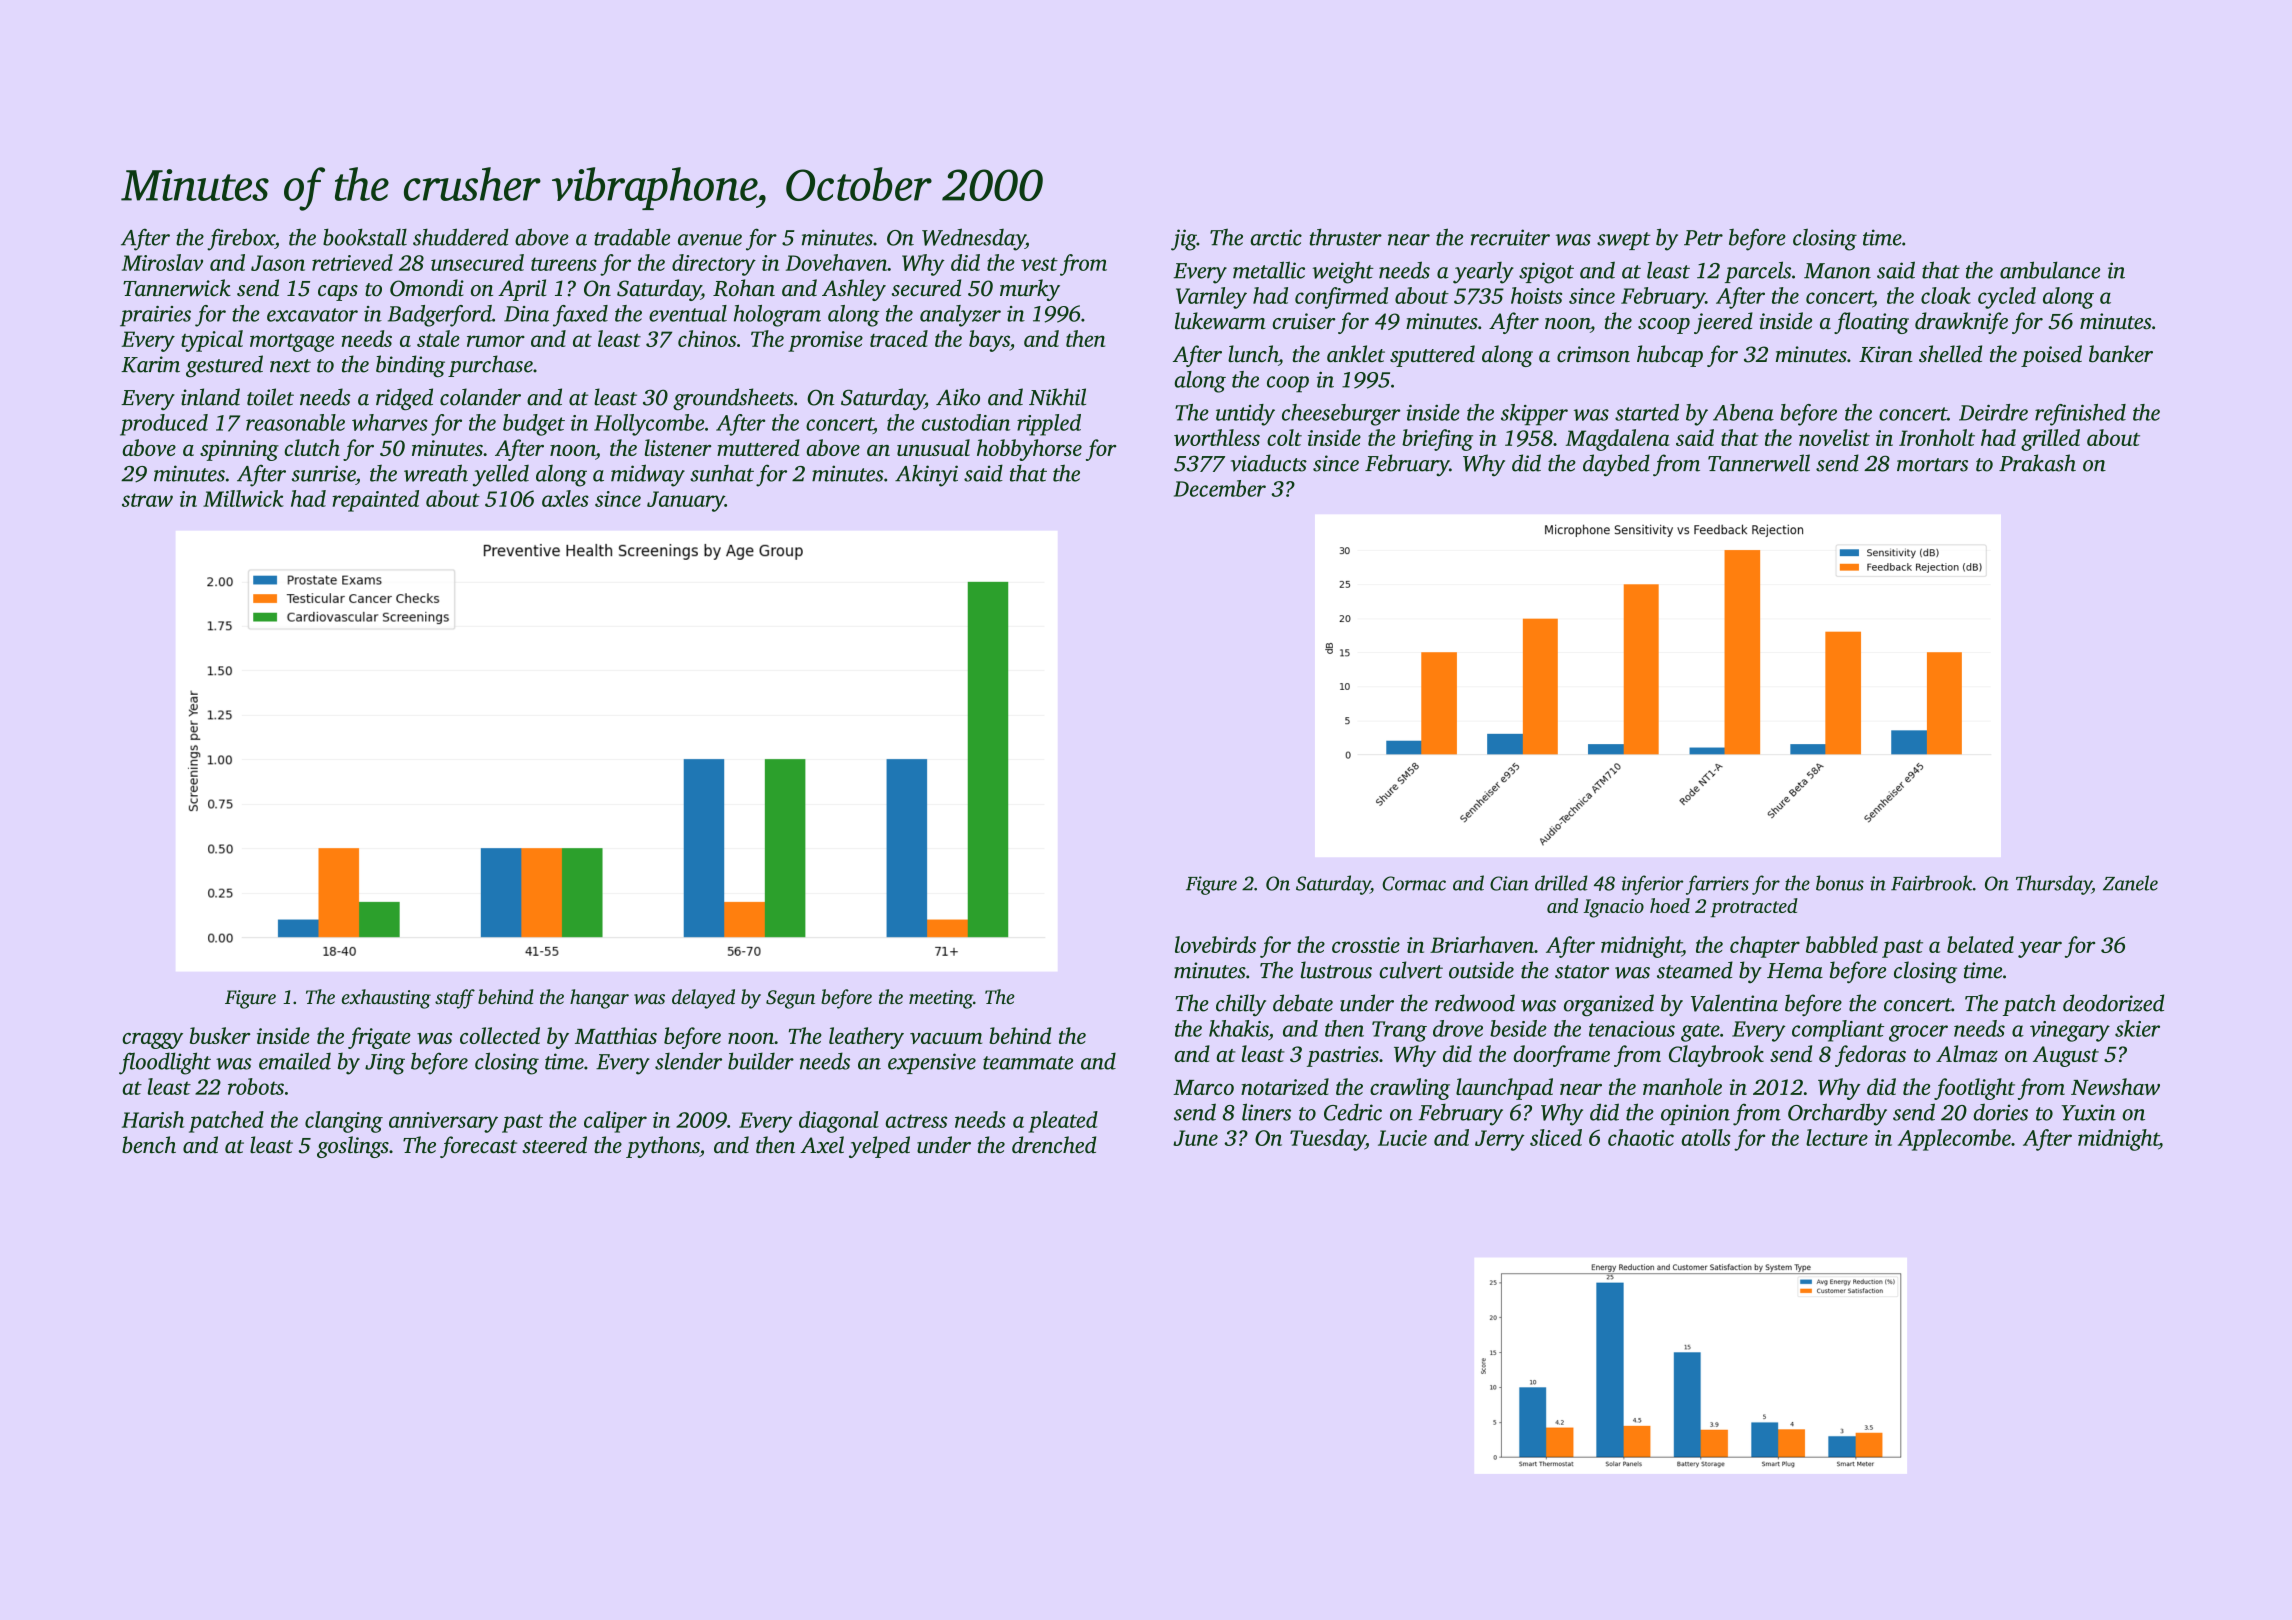 This document has height=1620, width=2292. I want to click on craggy, so click(153, 1041).
